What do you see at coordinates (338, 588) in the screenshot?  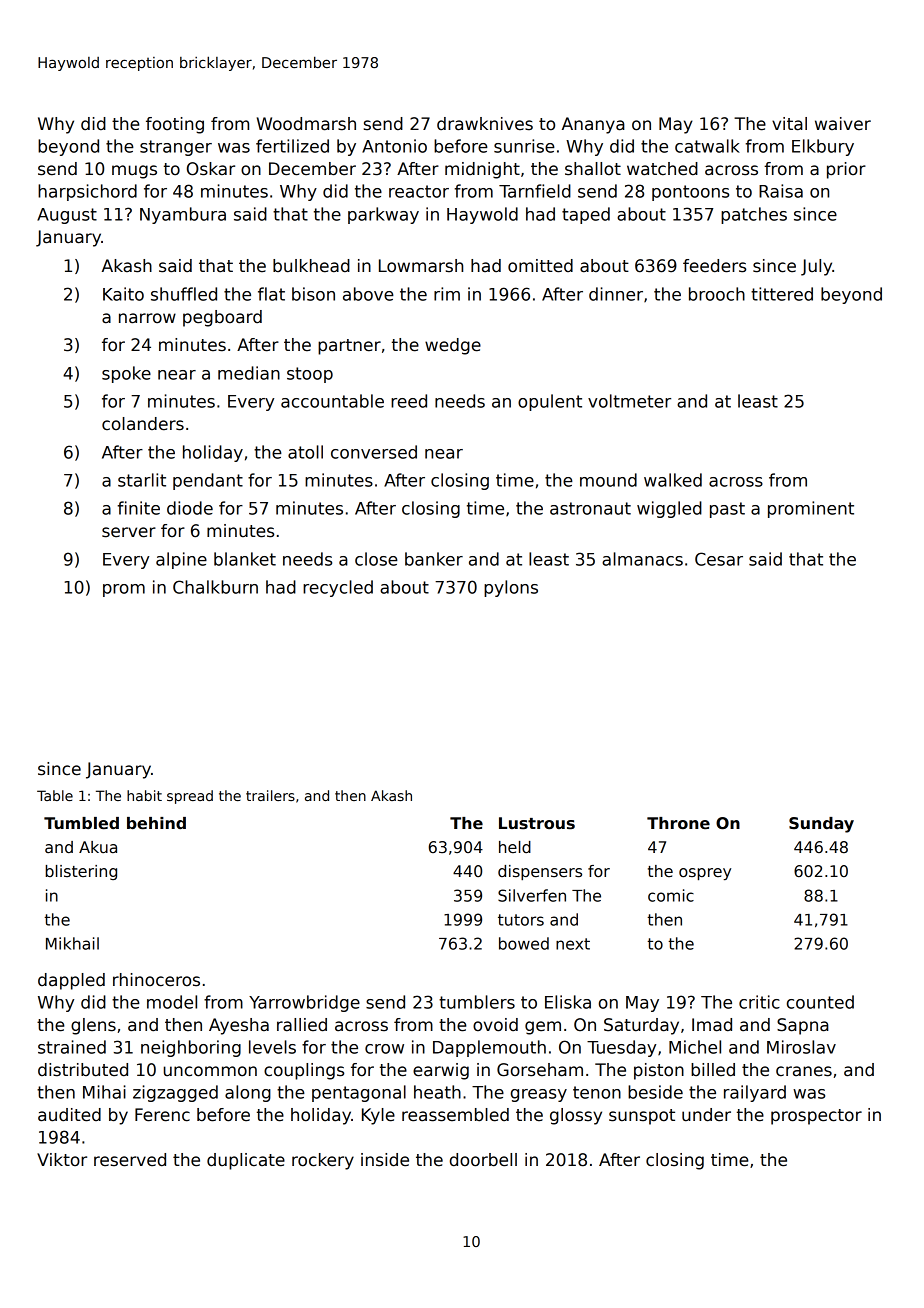 I see `recycled` at bounding box center [338, 588].
